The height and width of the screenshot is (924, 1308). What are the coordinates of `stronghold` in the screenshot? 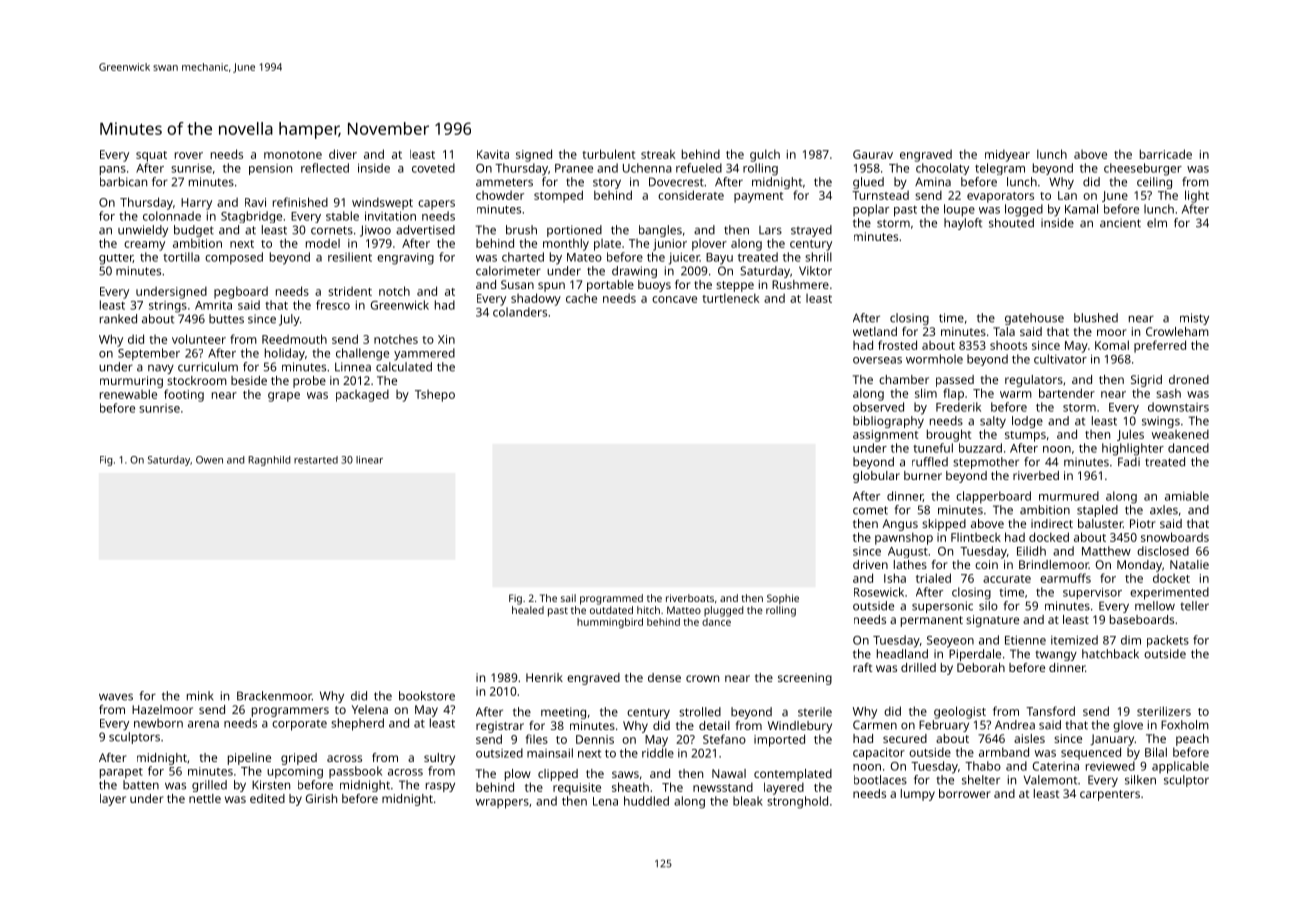 It's located at (797, 802).
